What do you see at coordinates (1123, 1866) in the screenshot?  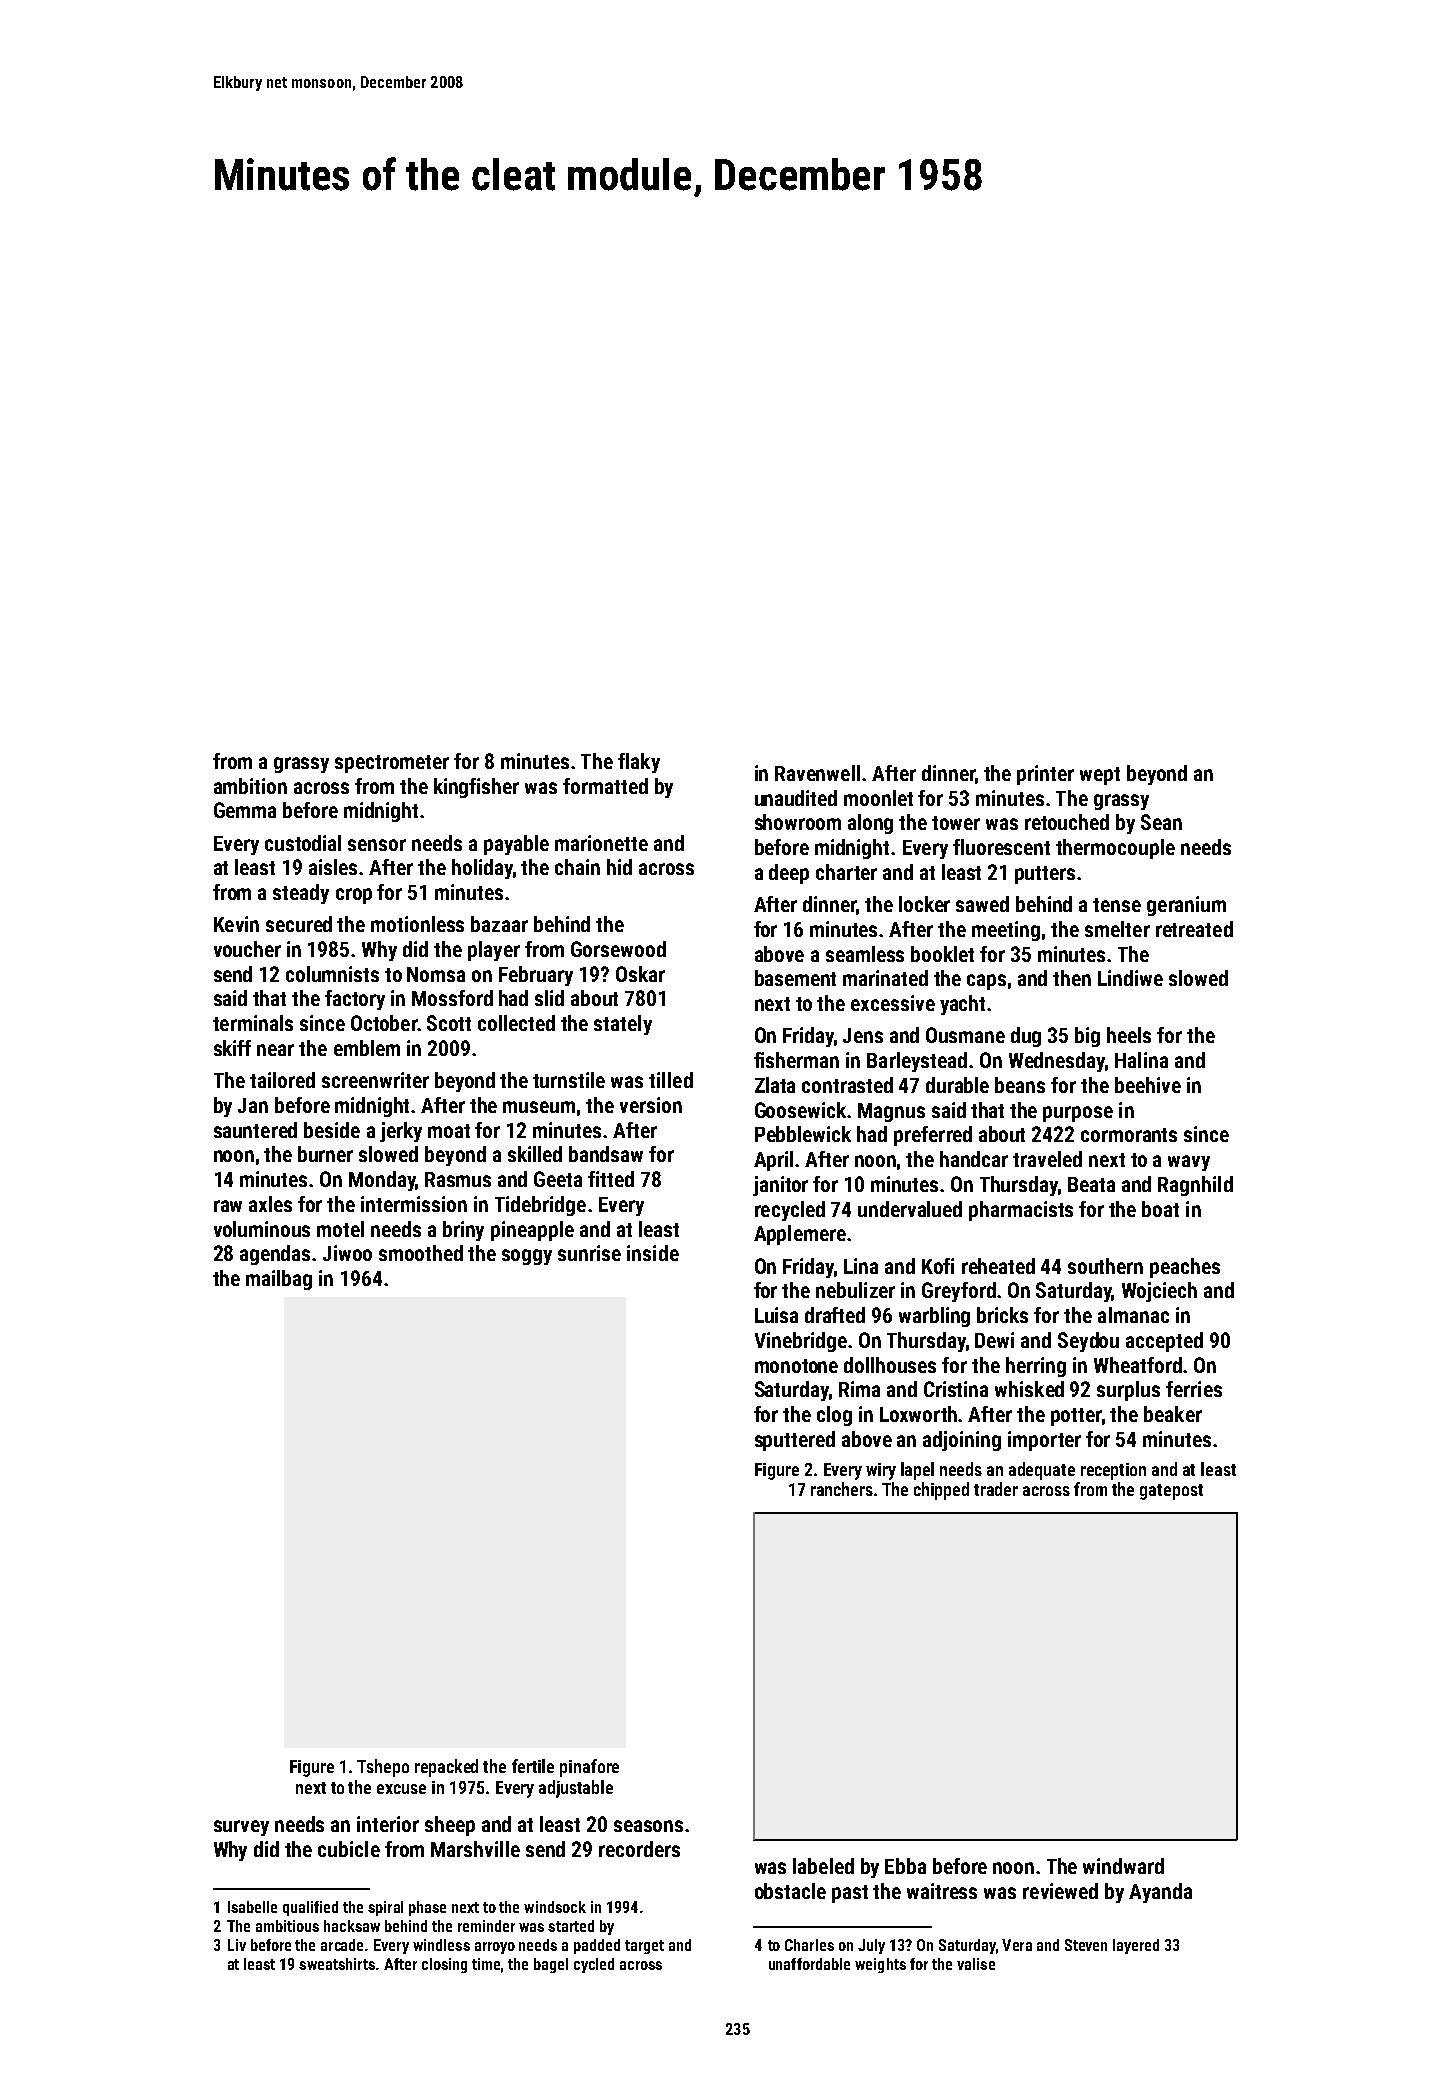 I see `windward` at bounding box center [1123, 1866].
